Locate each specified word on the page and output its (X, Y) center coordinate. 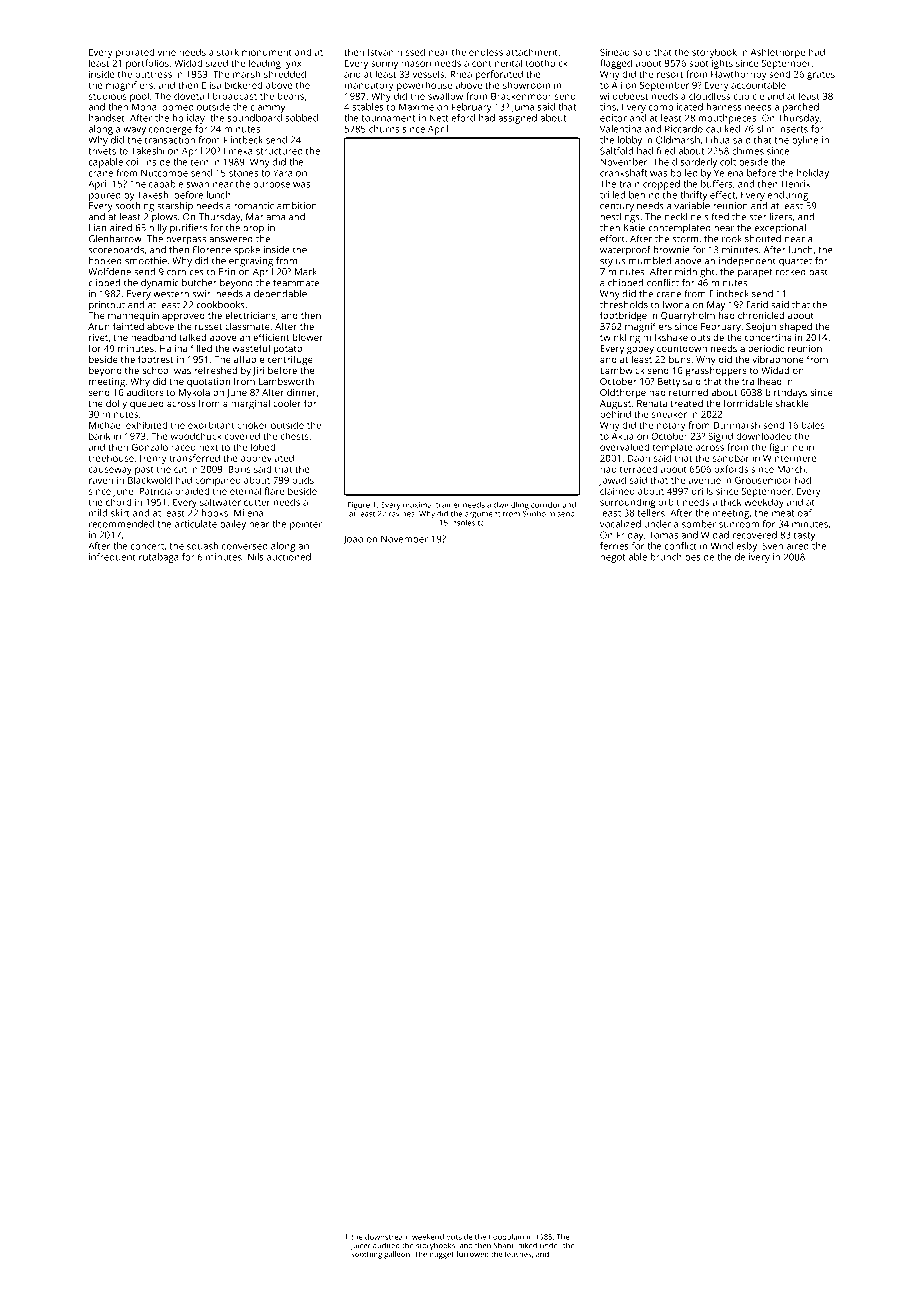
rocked (791, 272)
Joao (353, 539)
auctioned (289, 557)
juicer (361, 1247)
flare (274, 491)
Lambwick (622, 370)
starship (175, 207)
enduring (788, 196)
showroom (526, 85)
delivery (752, 558)
